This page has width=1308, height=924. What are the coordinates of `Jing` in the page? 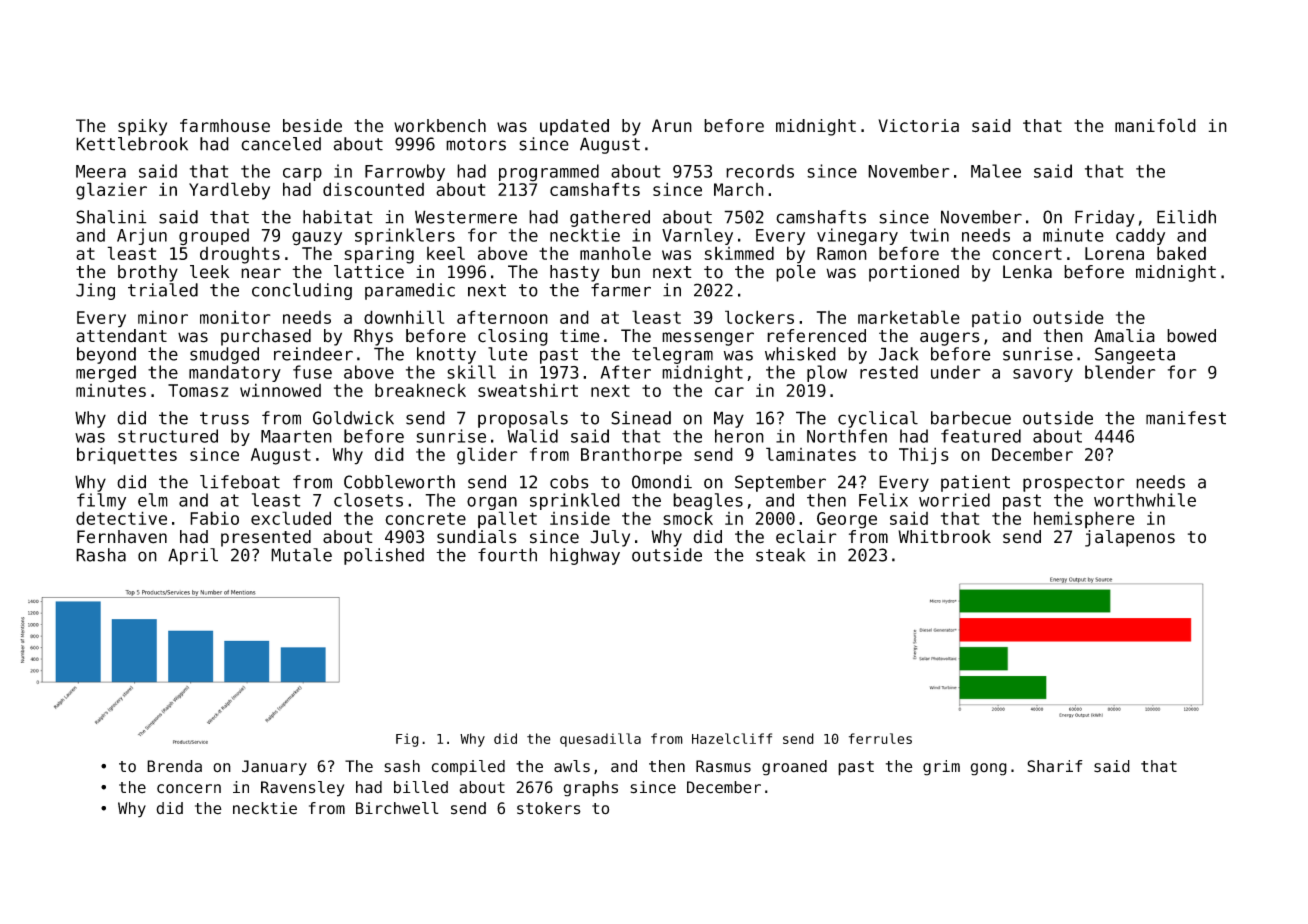 It's located at (95, 291).
